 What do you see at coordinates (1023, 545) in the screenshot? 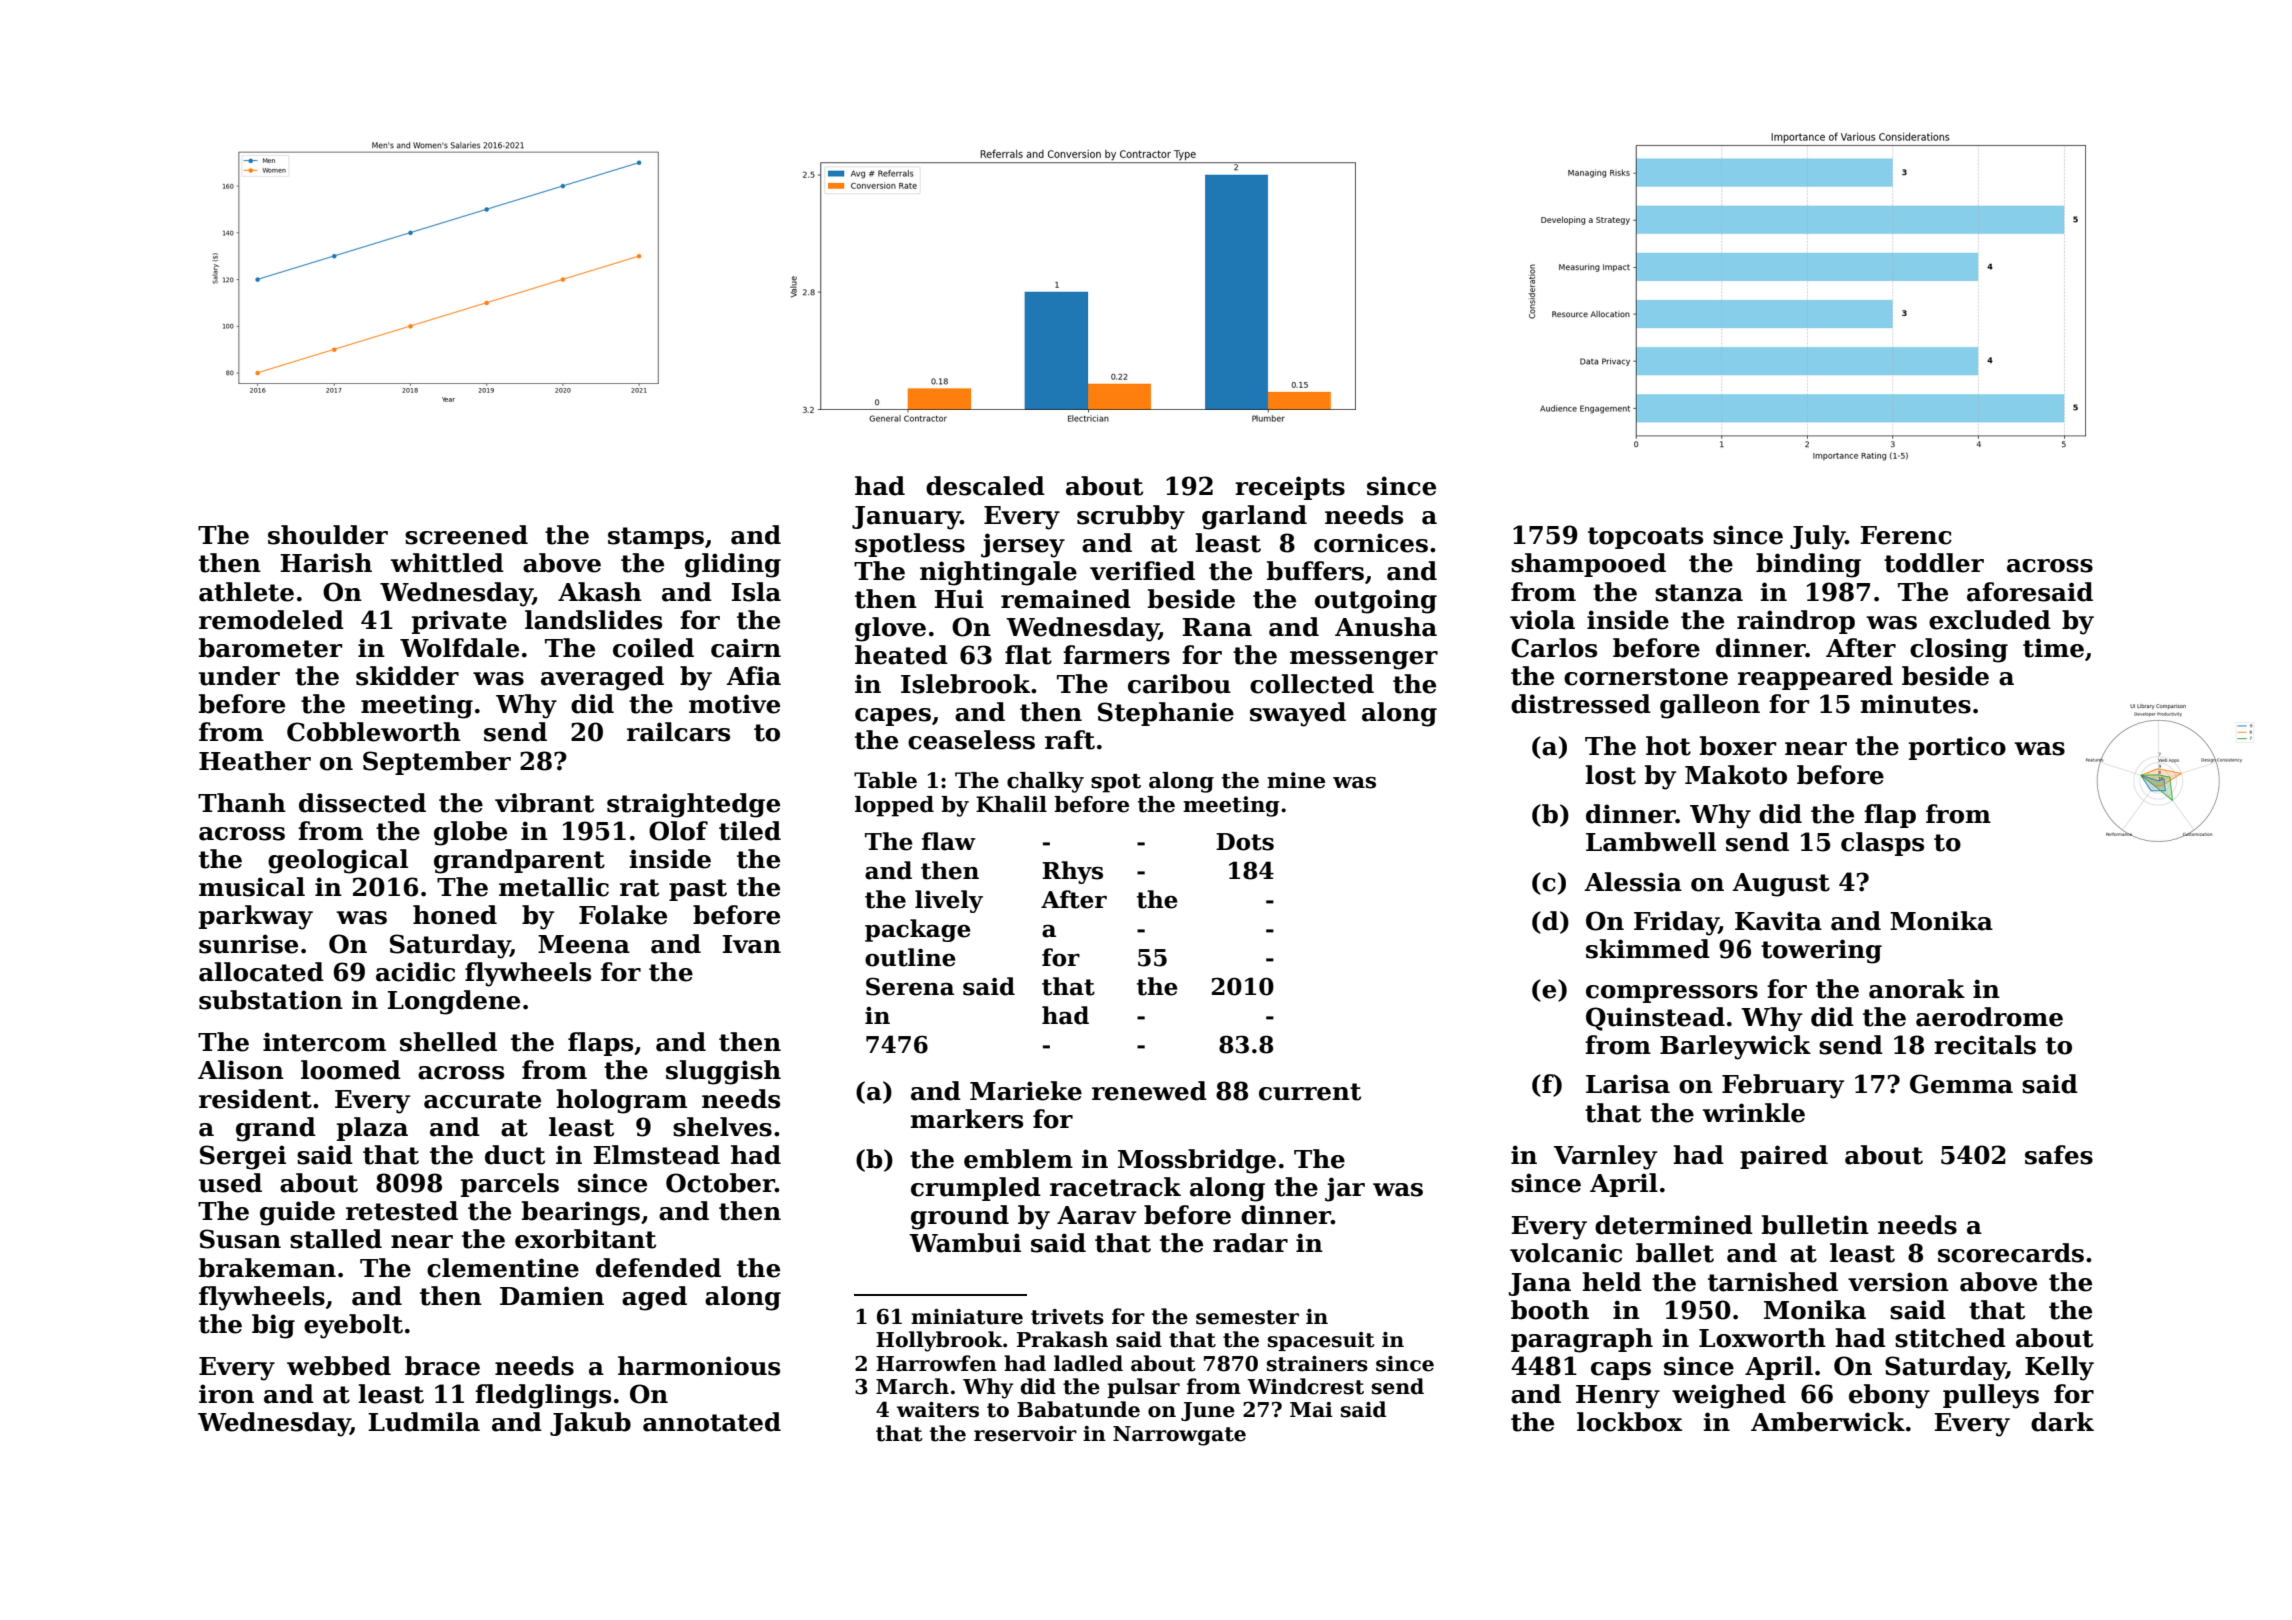
I see `jersey` at bounding box center [1023, 545].
